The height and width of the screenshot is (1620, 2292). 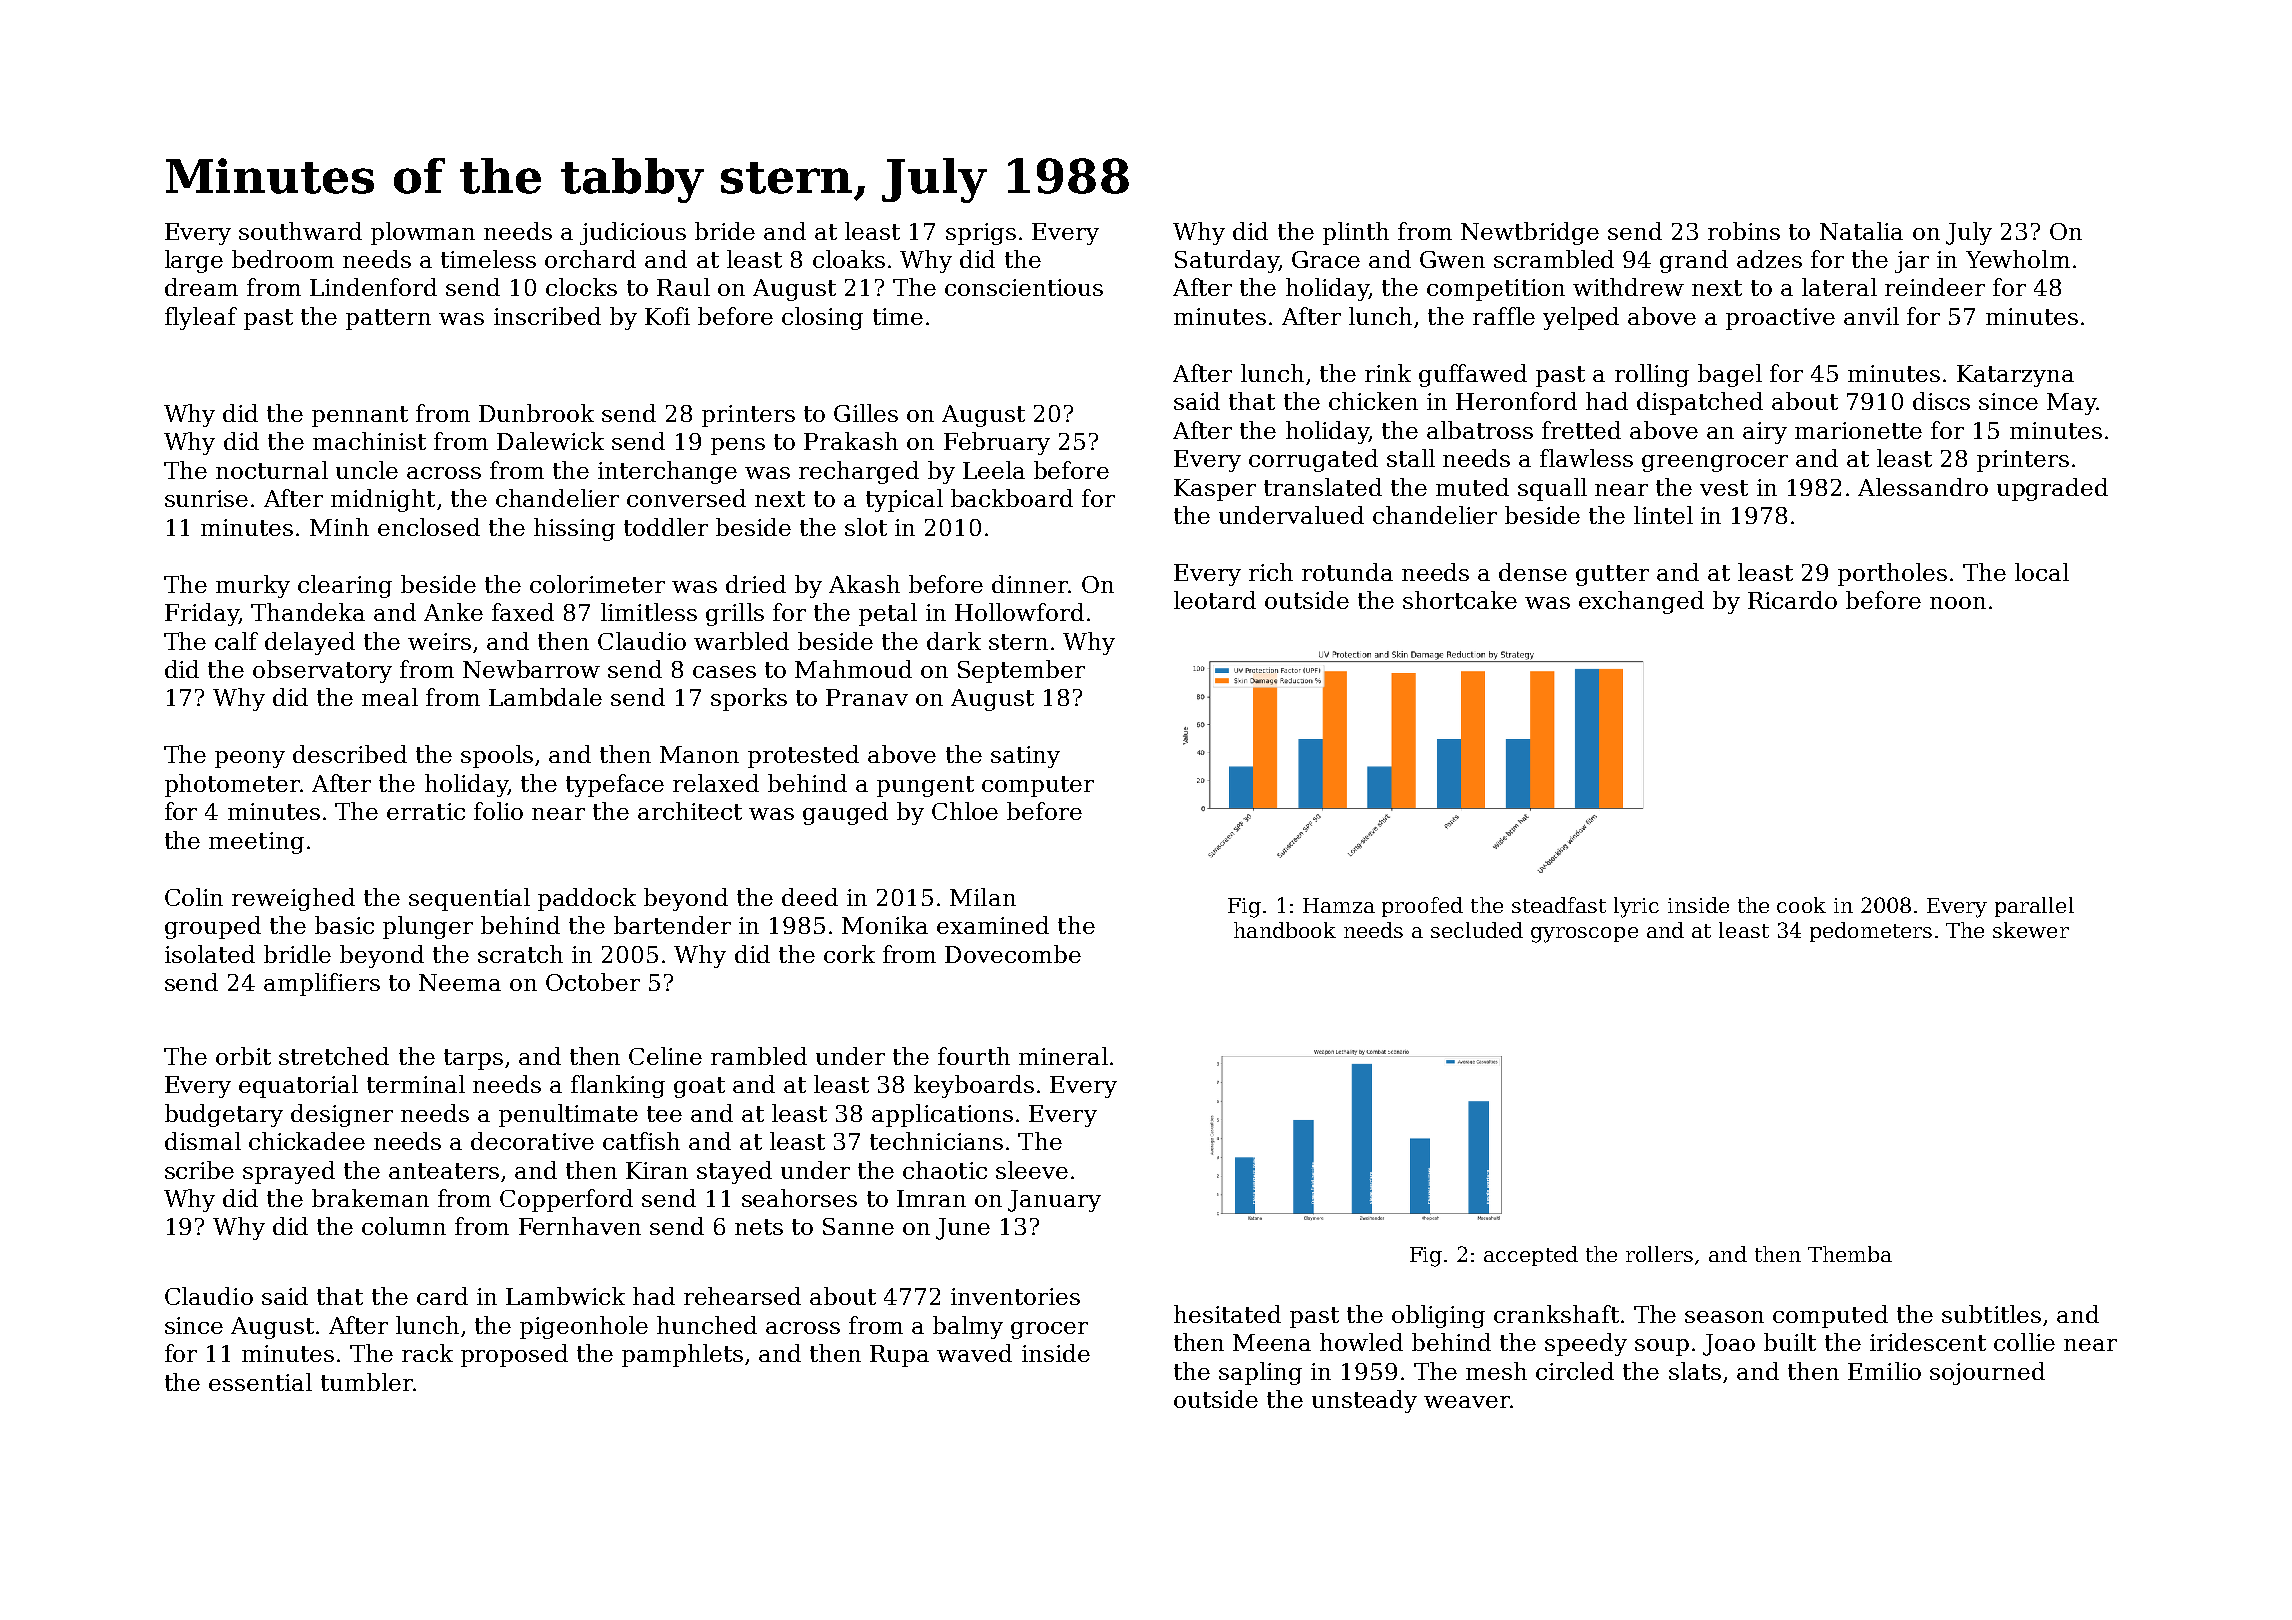 I want to click on fourth, so click(x=974, y=1056).
